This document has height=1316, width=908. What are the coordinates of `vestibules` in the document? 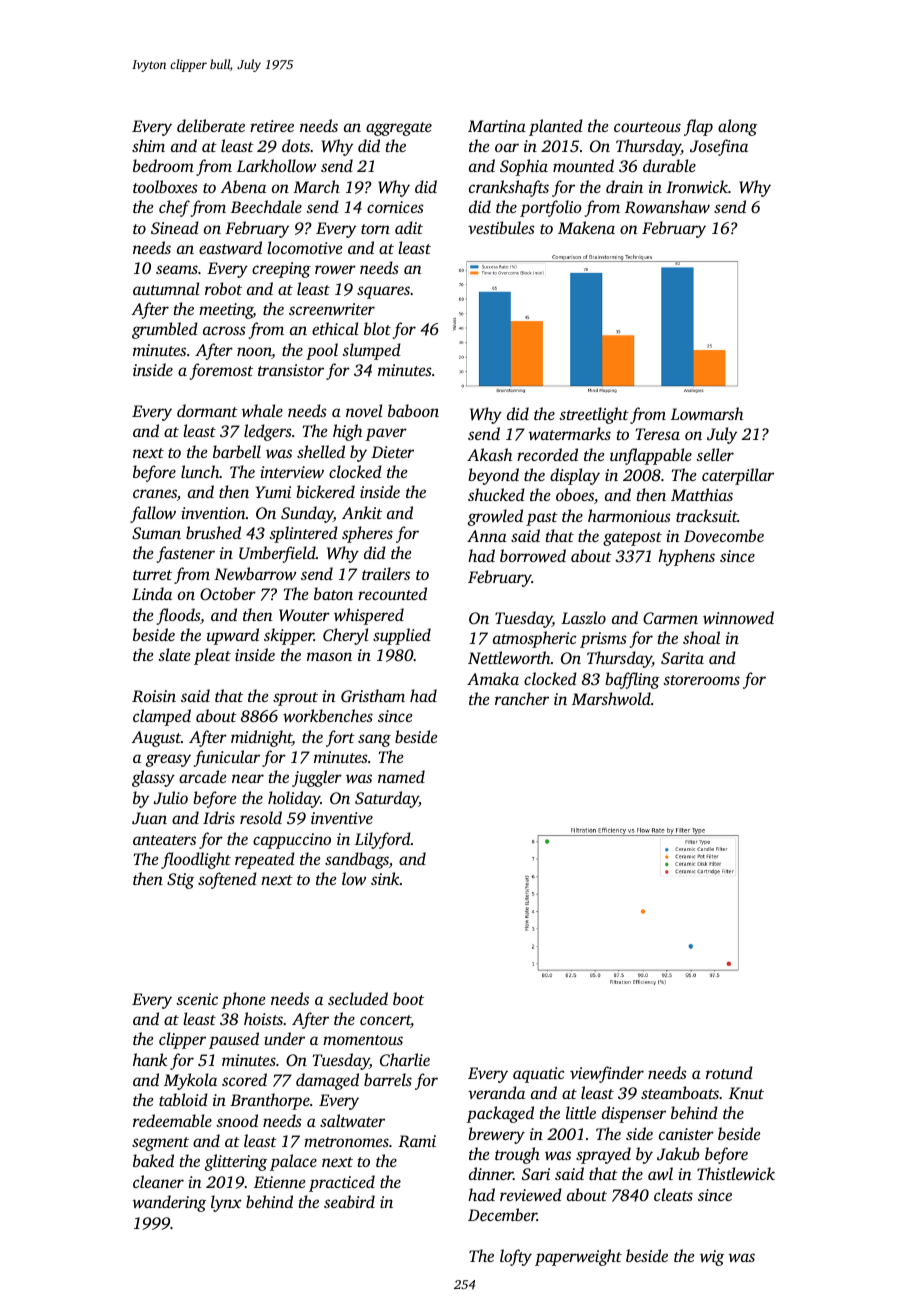 It's located at (501, 227).
